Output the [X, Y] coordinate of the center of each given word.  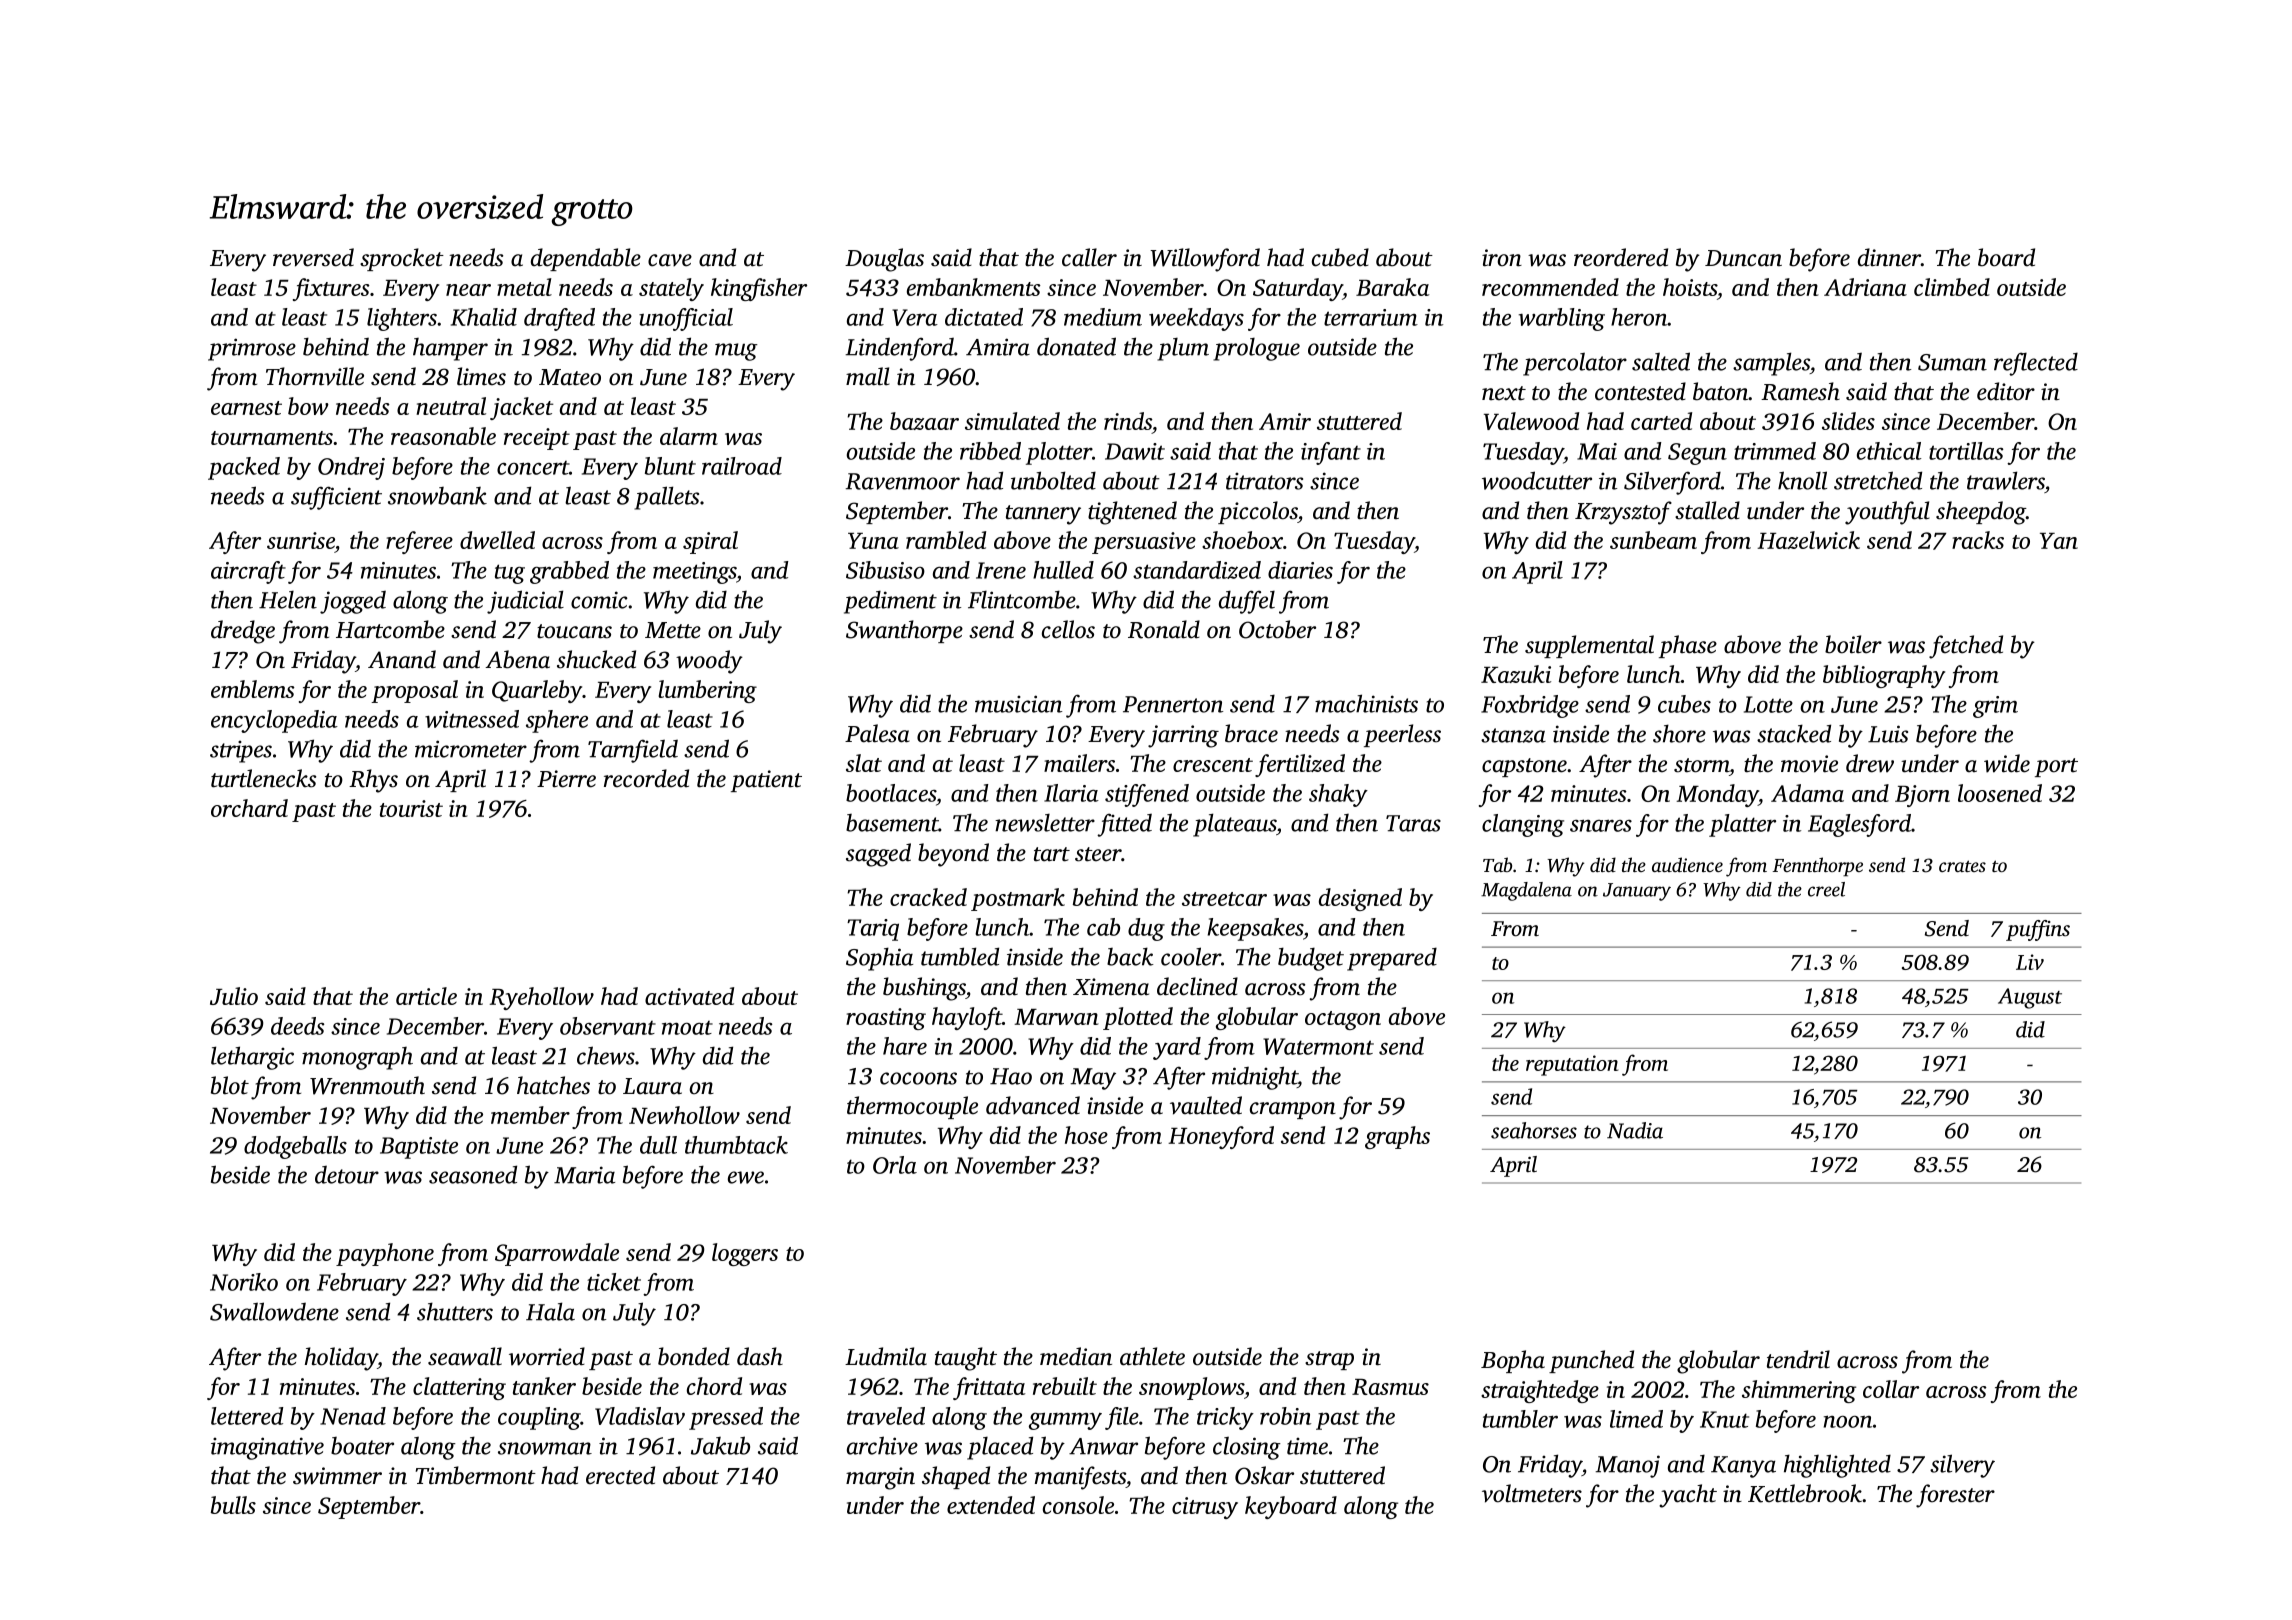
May [1093, 1079]
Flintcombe [1022, 599]
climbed [1952, 287]
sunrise [301, 540]
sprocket [402, 259]
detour [347, 1175]
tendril [1798, 1359]
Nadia [1635, 1130]
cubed [1340, 257]
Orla [895, 1165]
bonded [694, 1356]
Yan [2059, 541]
